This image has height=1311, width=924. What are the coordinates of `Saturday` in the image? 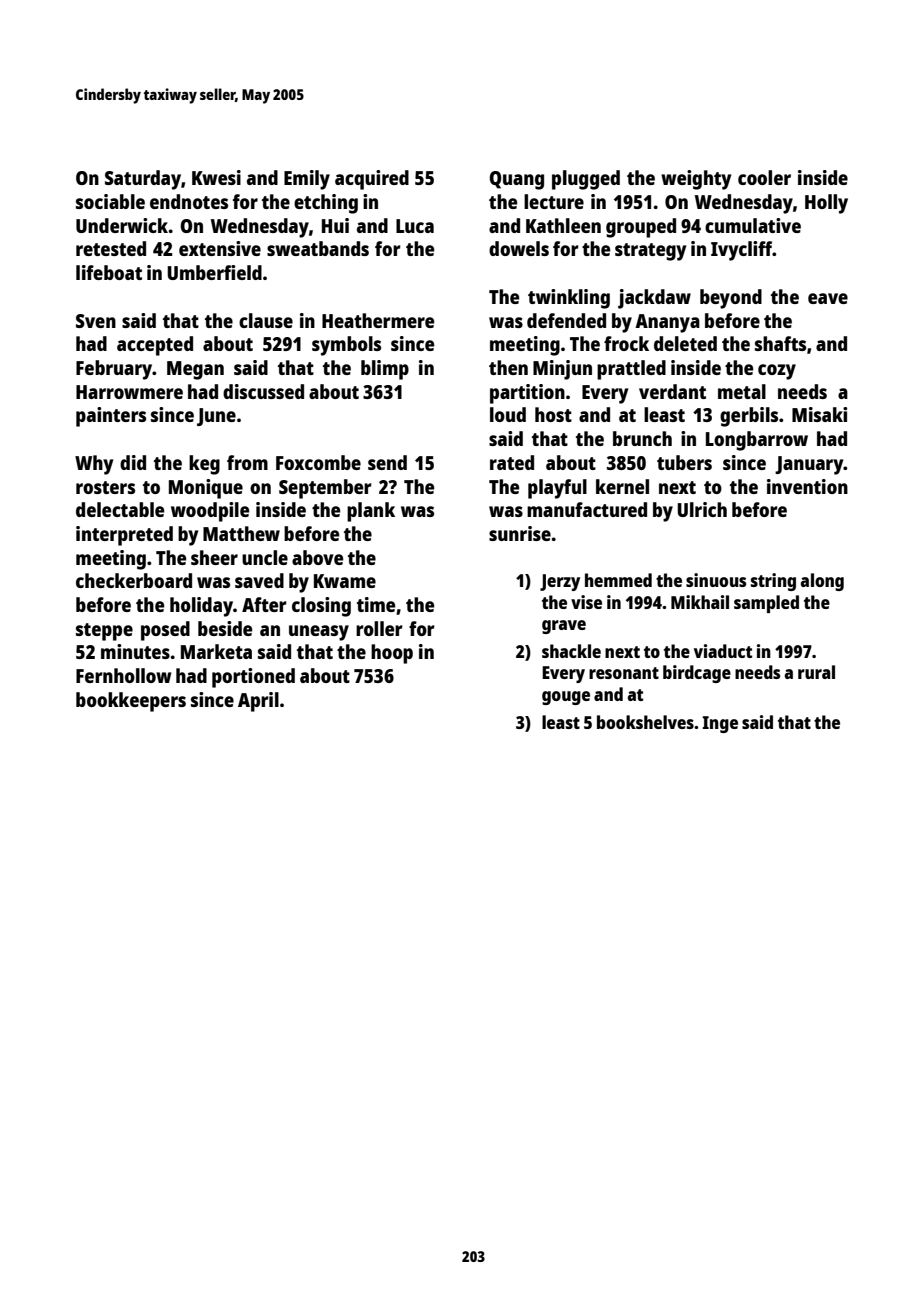 It's located at (143, 180).
